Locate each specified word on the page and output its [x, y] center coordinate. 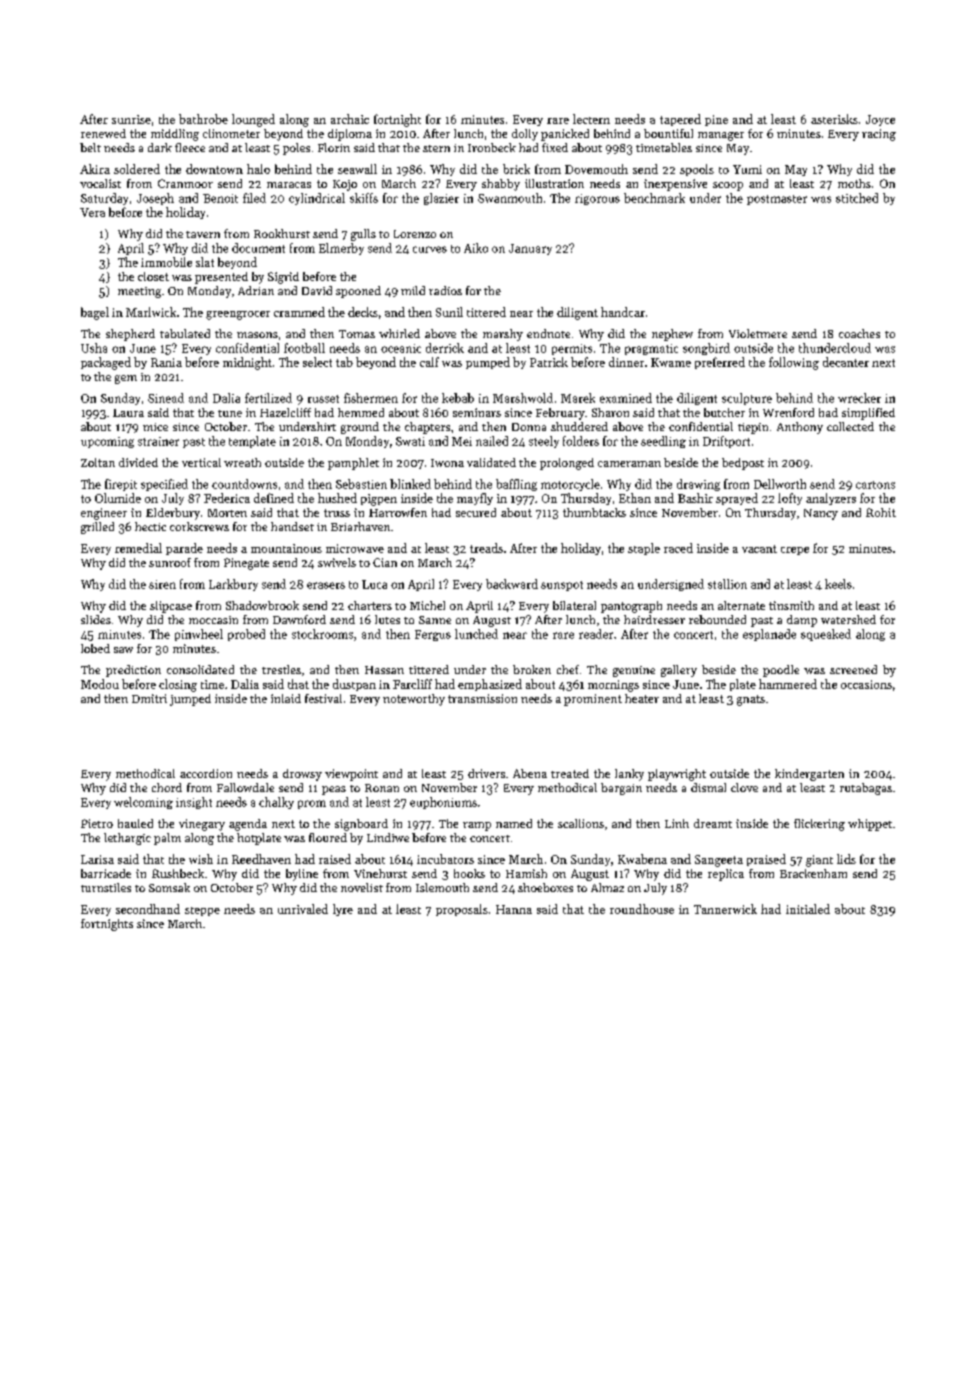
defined [274, 498]
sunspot [562, 586]
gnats [751, 700]
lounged [253, 120]
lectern [591, 119]
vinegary [202, 825]
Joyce [880, 120]
